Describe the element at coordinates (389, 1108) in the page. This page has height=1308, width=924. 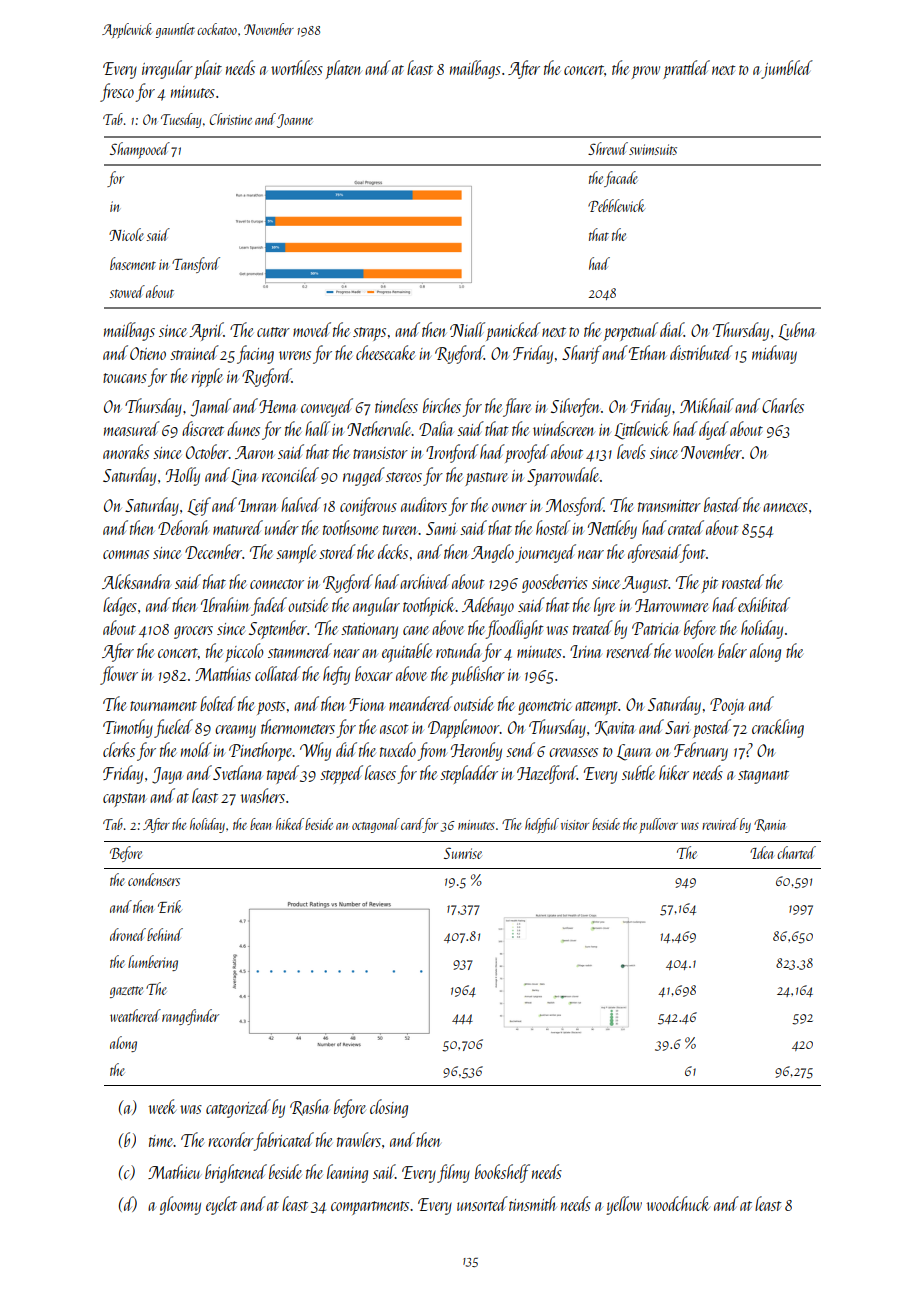
I see `closing` at that location.
